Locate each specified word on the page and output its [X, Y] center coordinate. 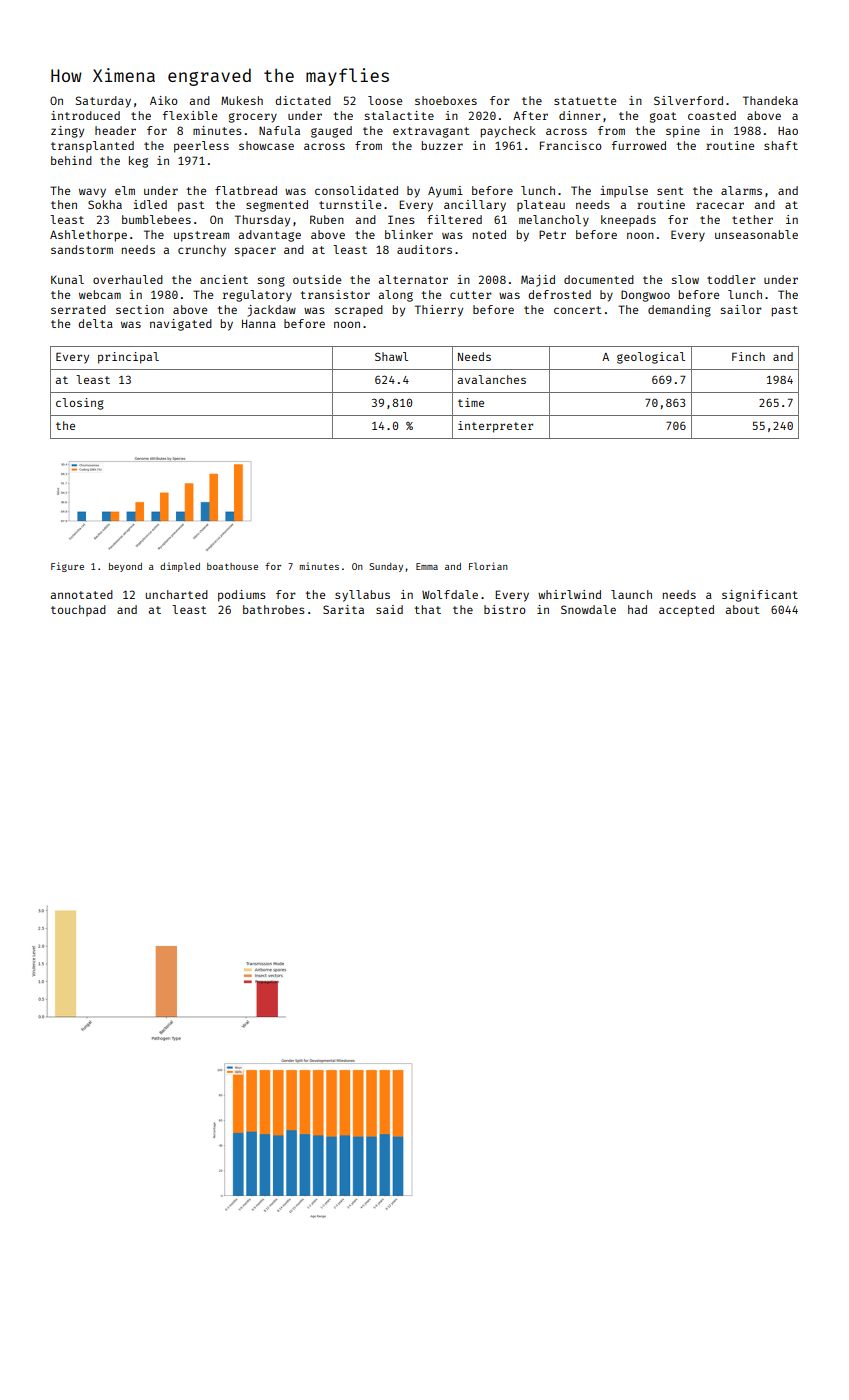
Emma [427, 566]
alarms [741, 190]
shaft [781, 145]
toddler [731, 279]
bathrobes [274, 609]
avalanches [492, 379]
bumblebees [156, 219]
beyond [125, 567]
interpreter [495, 427]
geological [651, 358]
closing [80, 404]
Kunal [67, 279]
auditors [424, 249]
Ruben [327, 219]
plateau [541, 205]
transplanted [92, 146]
